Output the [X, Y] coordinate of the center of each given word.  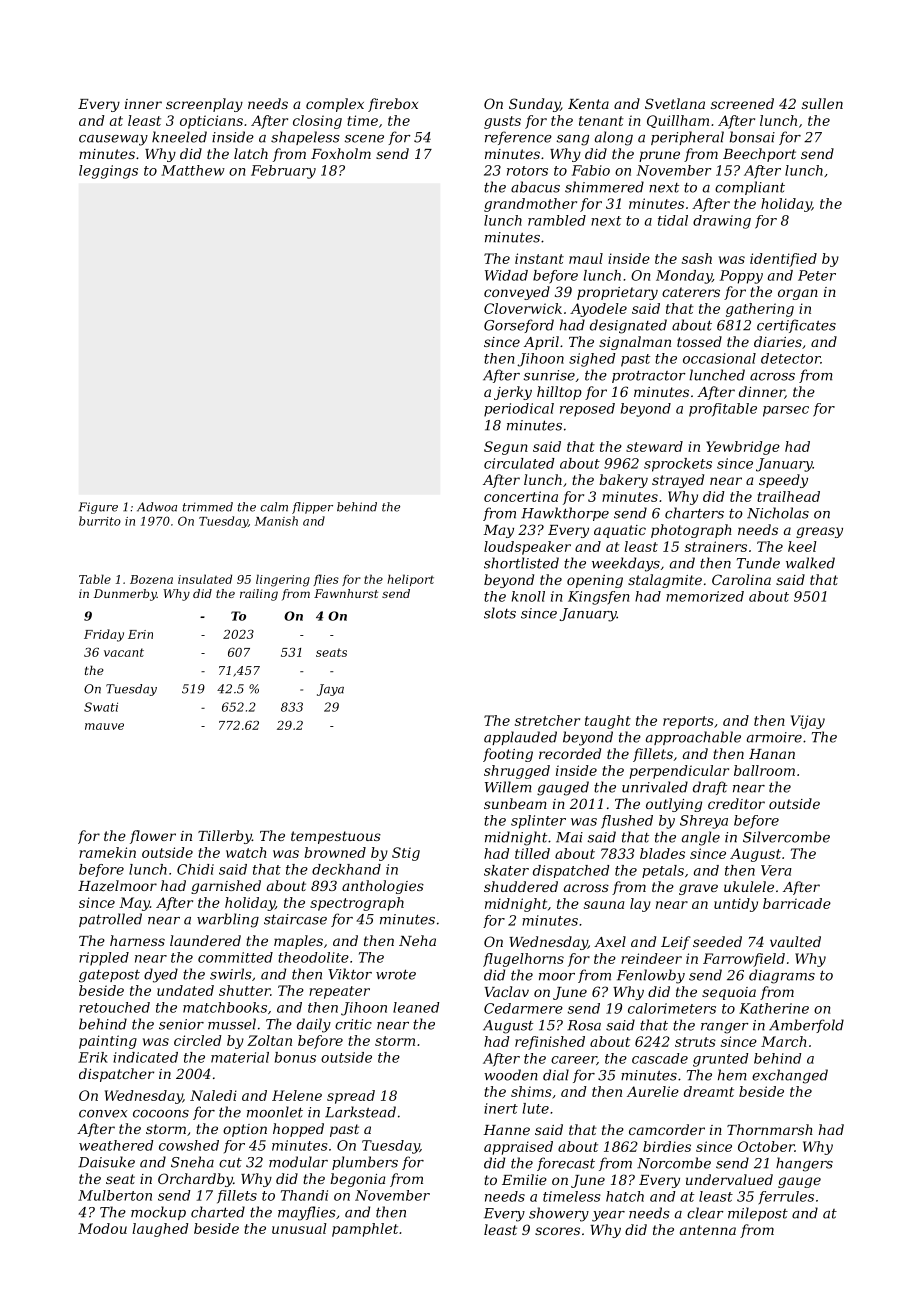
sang [573, 140]
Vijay [808, 722]
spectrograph [357, 904]
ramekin [107, 852]
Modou [102, 1228]
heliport [410, 580]
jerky [513, 393]
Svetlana [675, 103]
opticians [211, 122]
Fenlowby [651, 976]
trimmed [208, 507]
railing [259, 595]
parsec [786, 411]
